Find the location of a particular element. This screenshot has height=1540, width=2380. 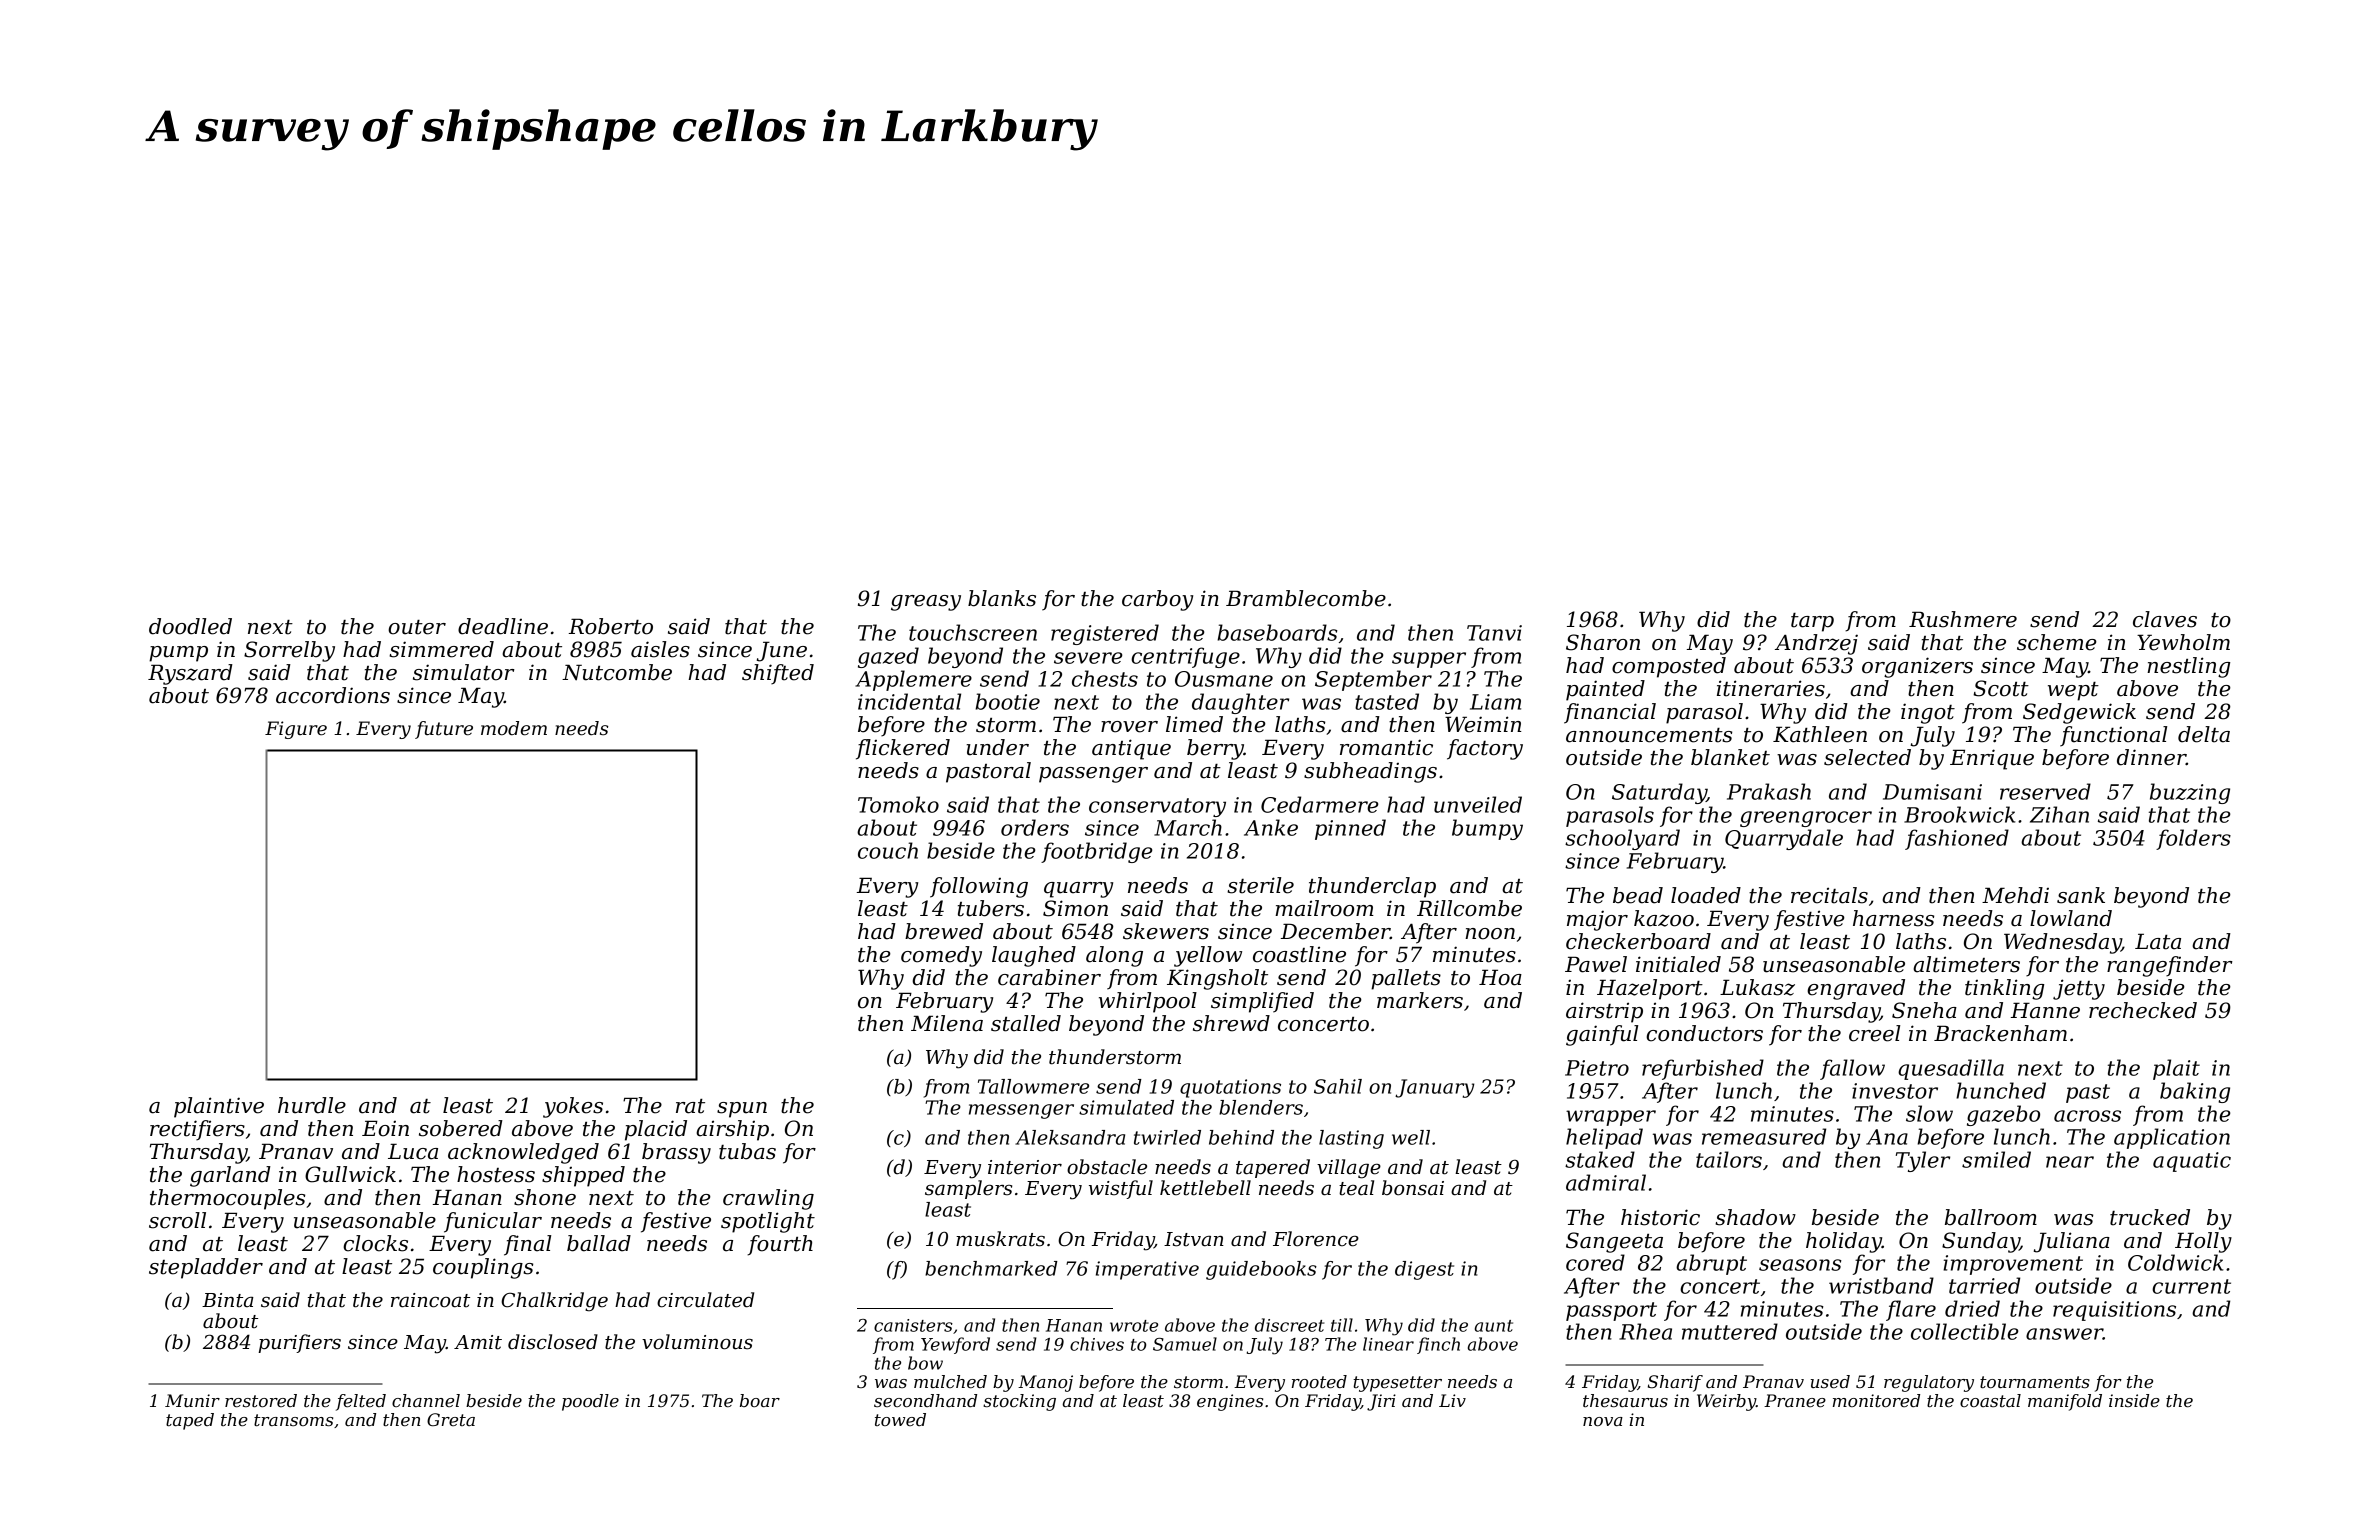

manifold is located at coordinates (2065, 1402).
